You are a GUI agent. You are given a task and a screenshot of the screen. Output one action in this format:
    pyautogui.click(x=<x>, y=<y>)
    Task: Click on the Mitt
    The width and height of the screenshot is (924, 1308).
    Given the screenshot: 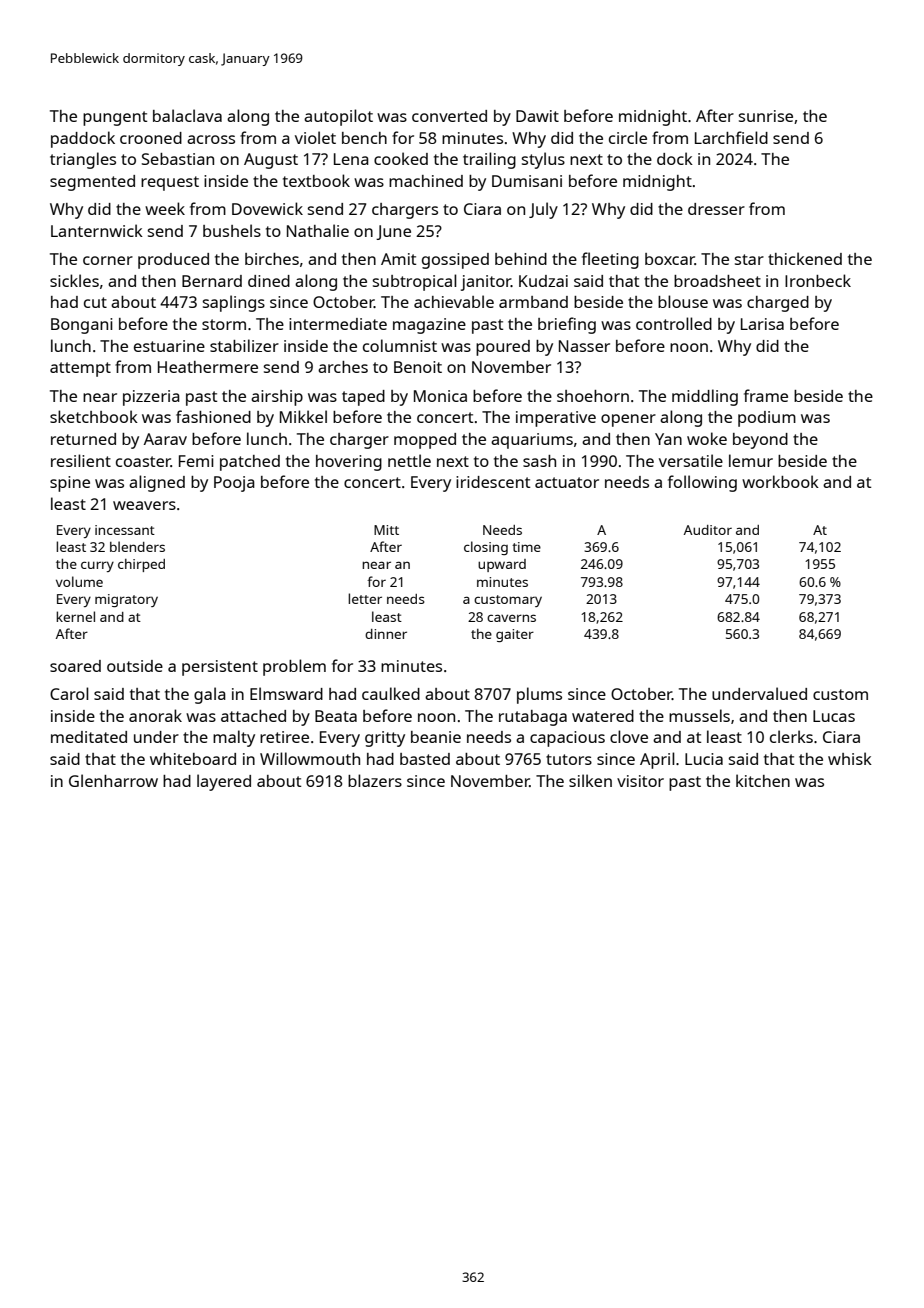 What is the action you would take?
    pyautogui.click(x=386, y=530)
